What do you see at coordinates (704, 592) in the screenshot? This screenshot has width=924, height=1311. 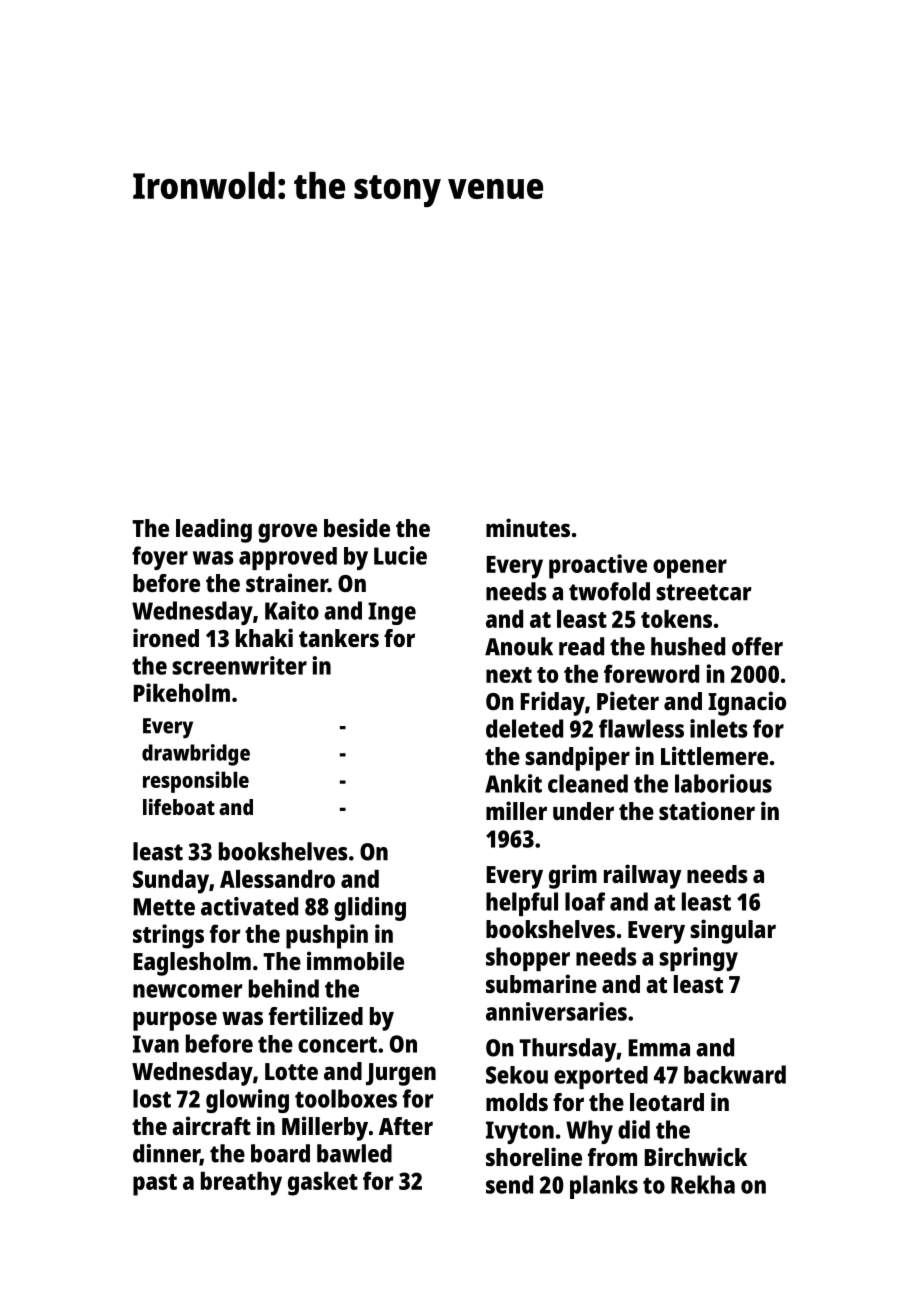 I see `streetcar` at bounding box center [704, 592].
